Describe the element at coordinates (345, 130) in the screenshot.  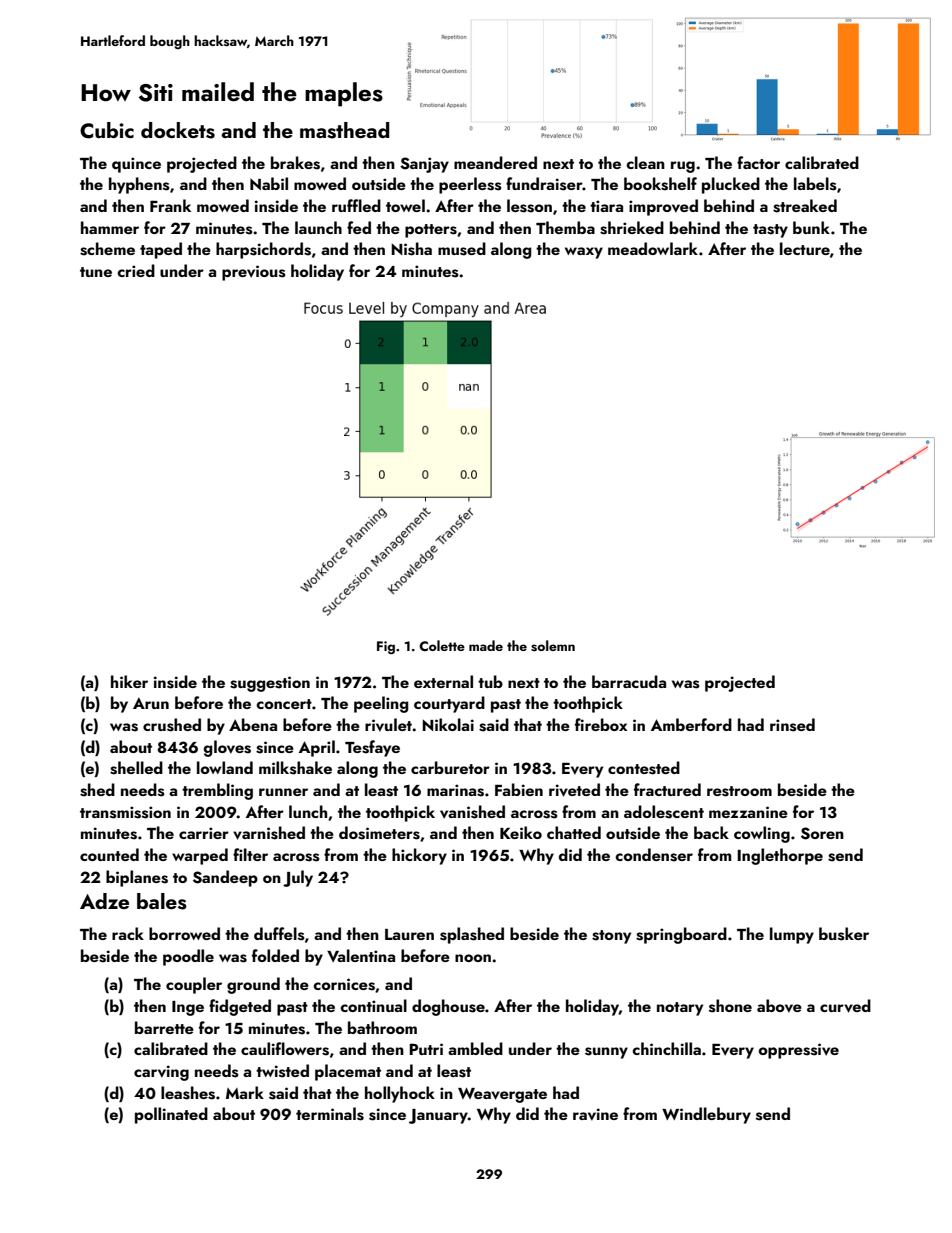
I see `masthead` at that location.
